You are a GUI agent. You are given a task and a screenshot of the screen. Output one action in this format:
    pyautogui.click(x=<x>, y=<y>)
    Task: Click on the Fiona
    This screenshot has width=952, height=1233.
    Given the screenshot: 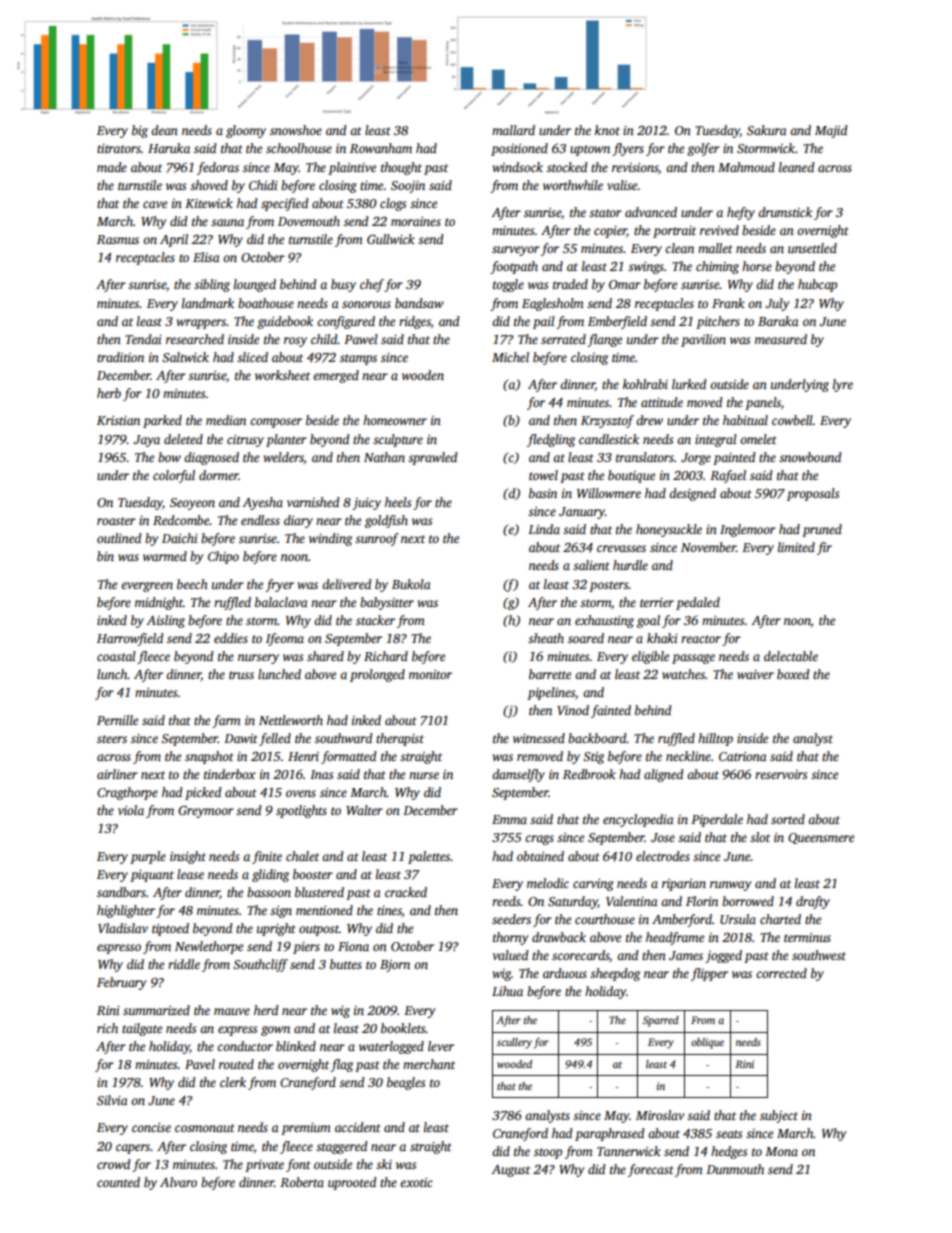 What is the action you would take?
    pyautogui.click(x=353, y=946)
